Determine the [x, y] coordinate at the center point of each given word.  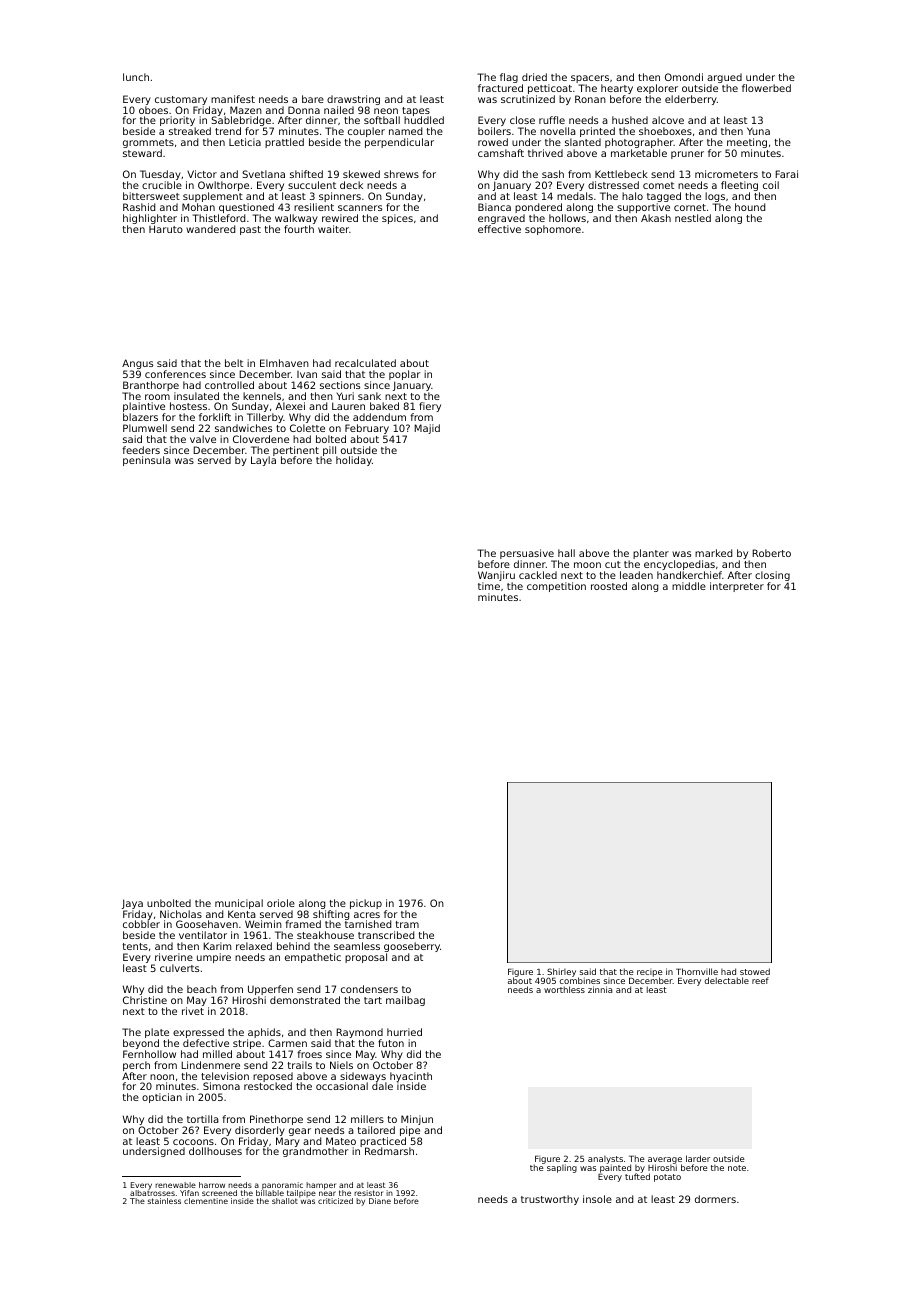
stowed [755, 971]
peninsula [147, 461]
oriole [281, 903]
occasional [342, 1086]
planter [651, 554]
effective [499, 229]
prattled [284, 143]
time [489, 586]
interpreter [737, 587]
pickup [366, 904]
